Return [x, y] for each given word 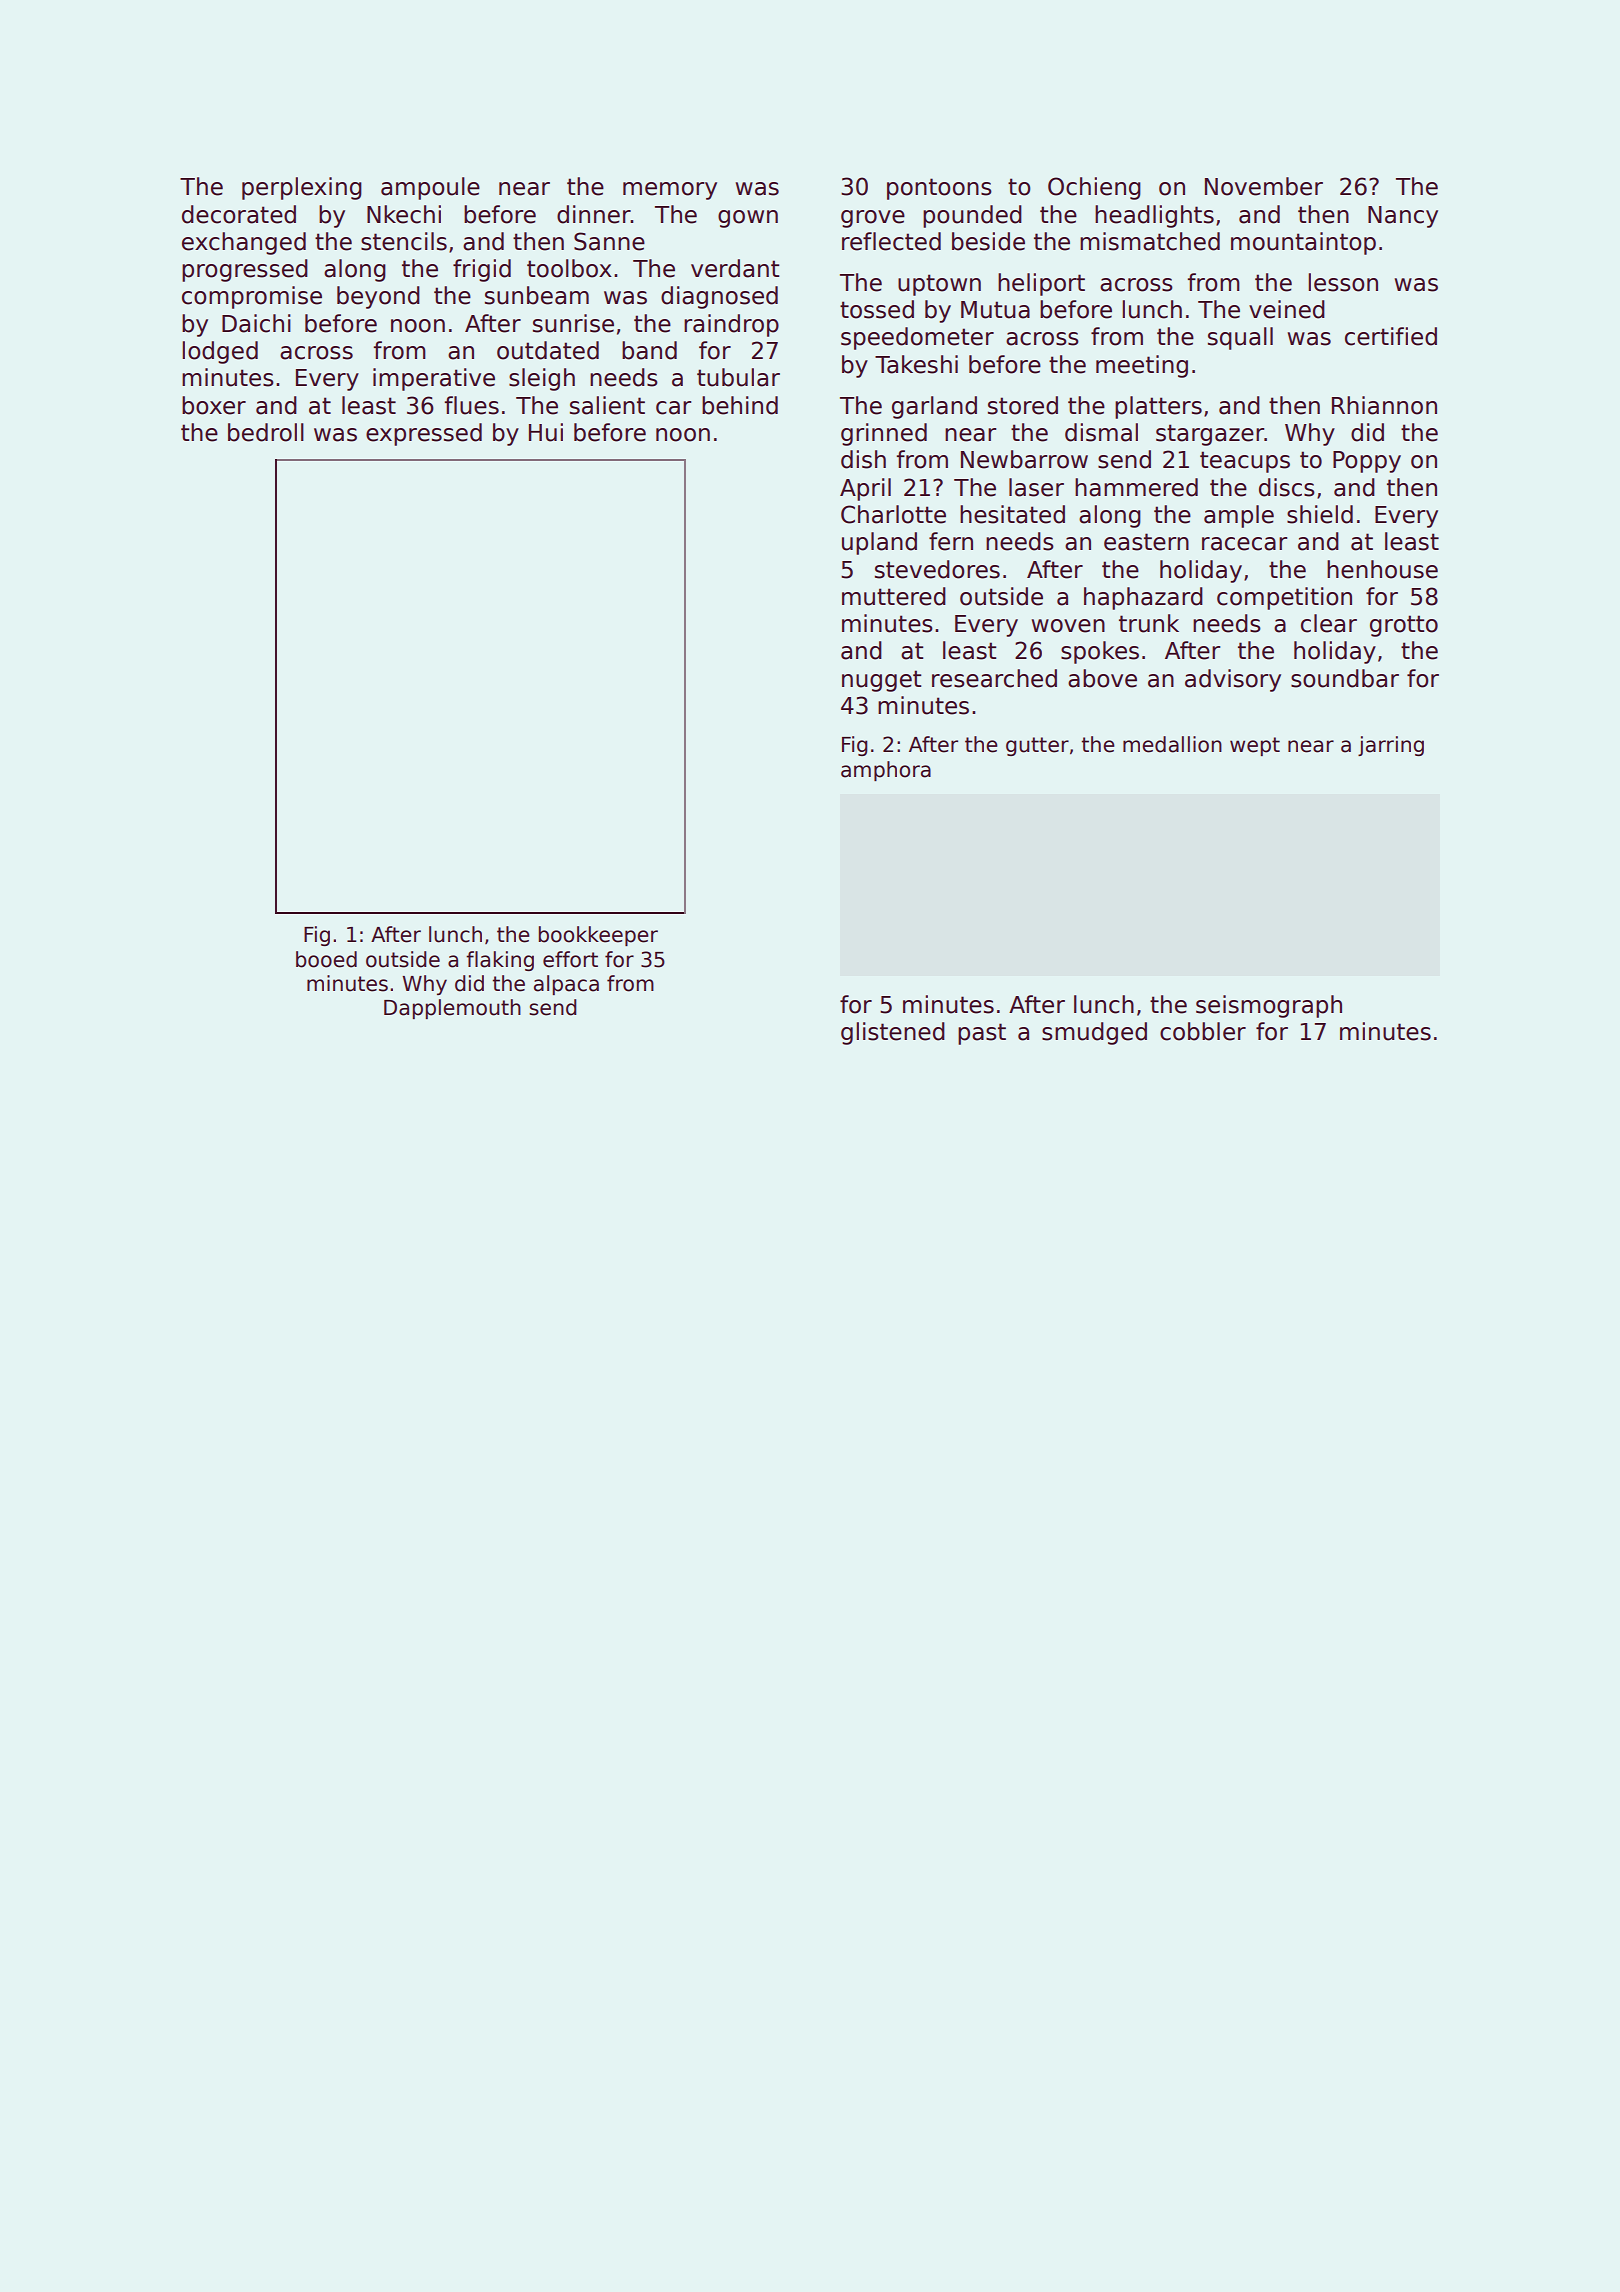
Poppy [1367, 462]
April [865, 489]
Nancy [1403, 217]
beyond [378, 297]
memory [670, 191]
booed [326, 959]
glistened [893, 1033]
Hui [546, 432]
